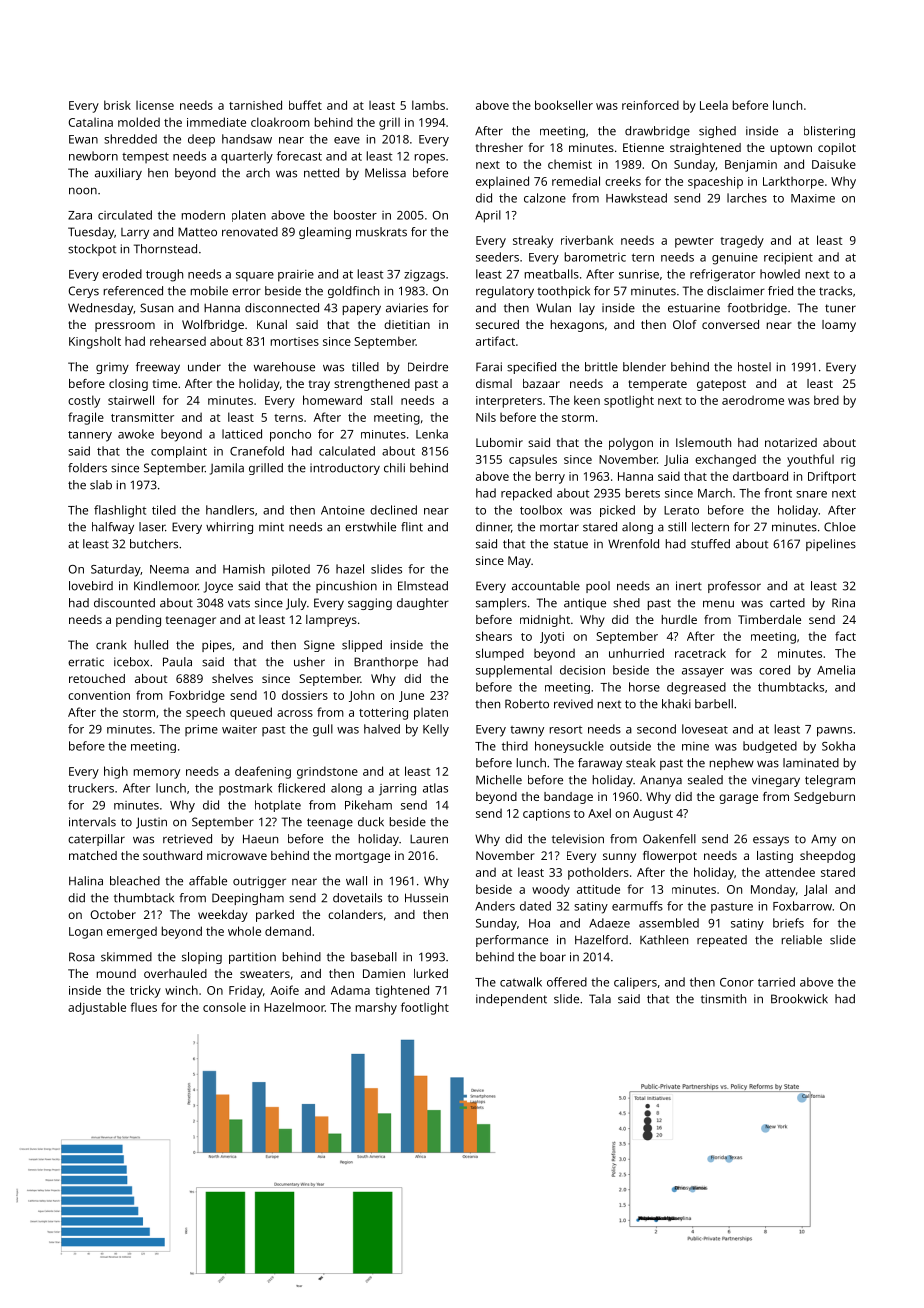 Image resolution: width=924 pixels, height=1308 pixels. What do you see at coordinates (714, 105) in the page?
I see `Leela` at bounding box center [714, 105].
